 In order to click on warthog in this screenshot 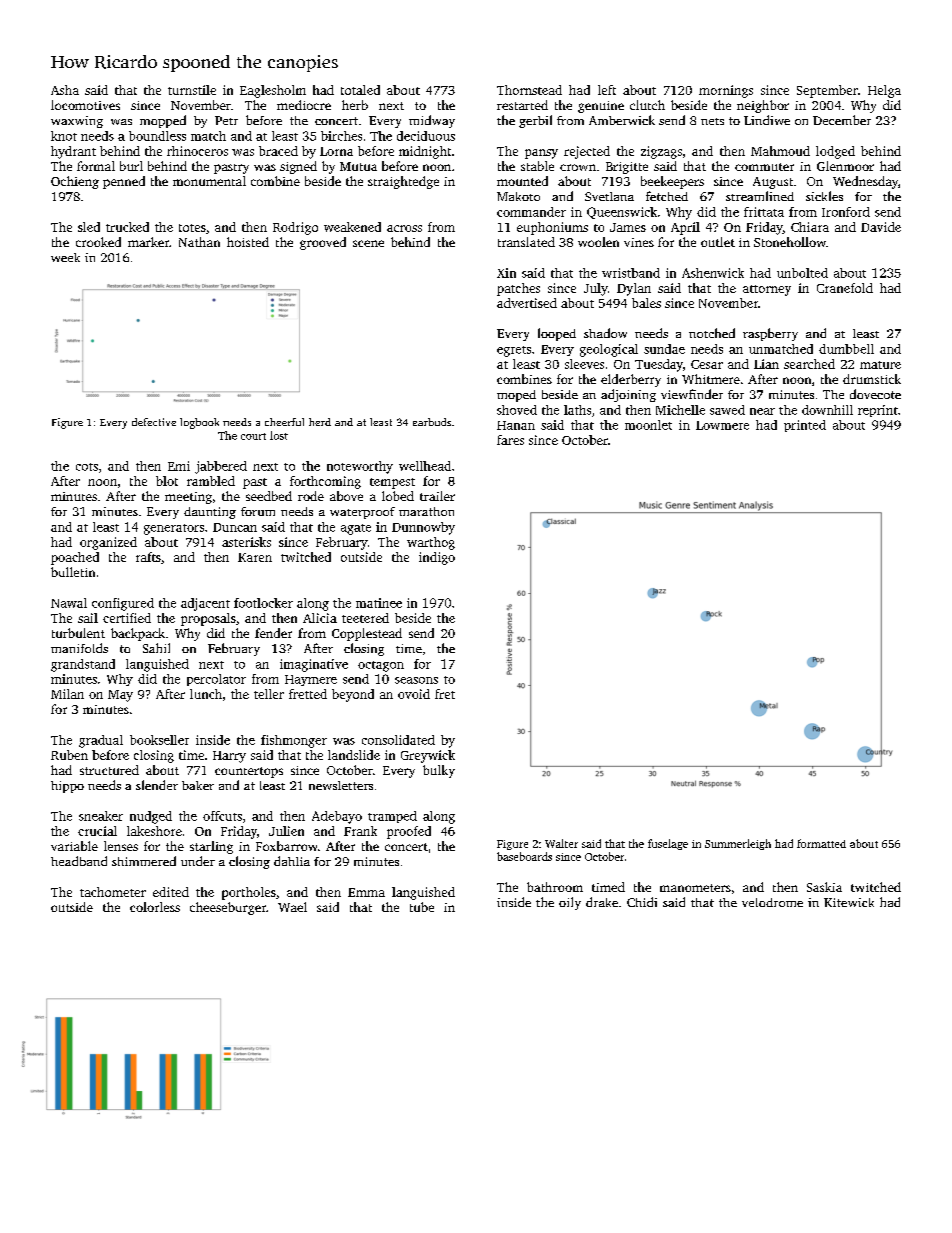, I will do `click(431, 543)`.
